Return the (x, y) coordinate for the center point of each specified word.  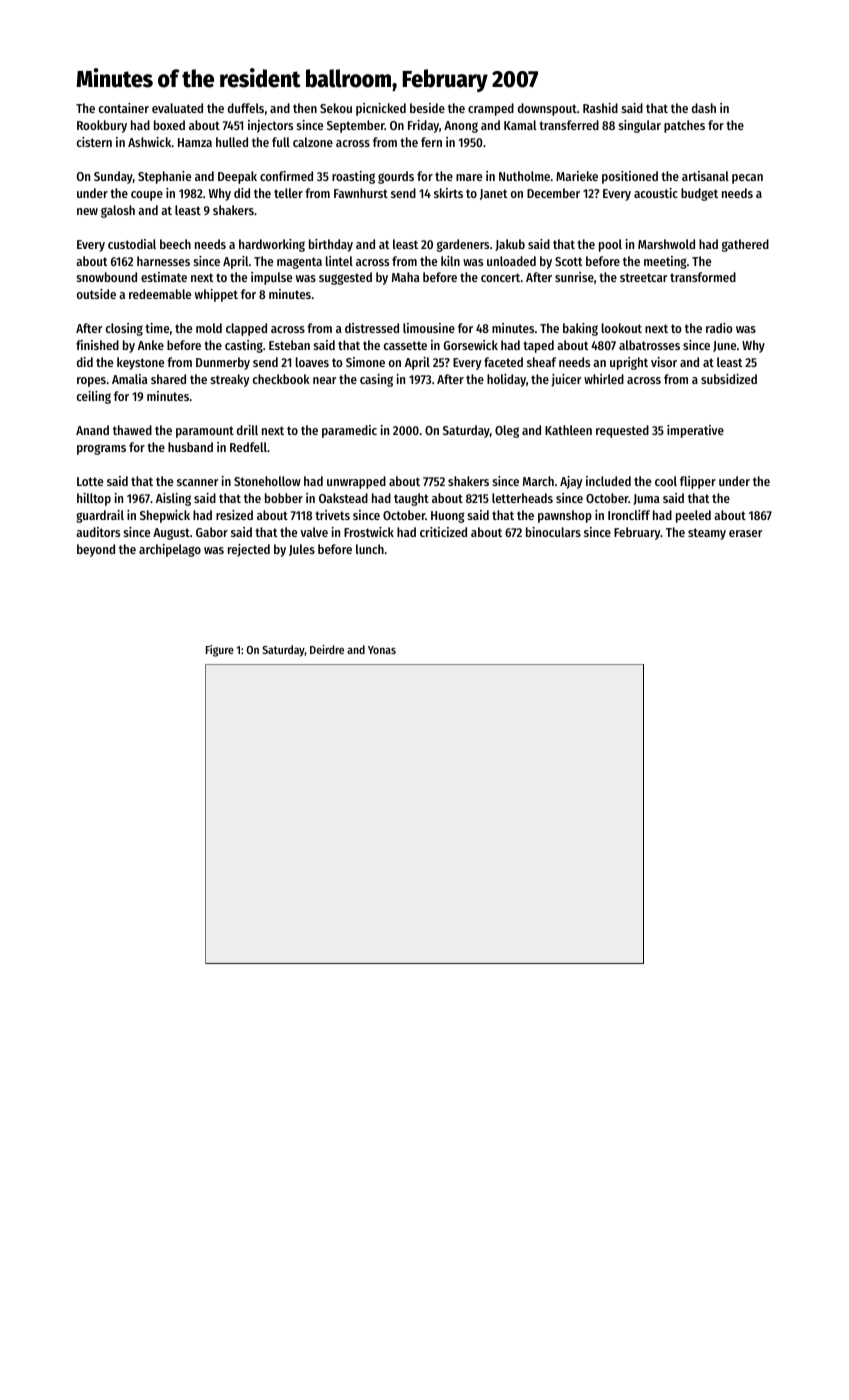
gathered (745, 245)
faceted (503, 362)
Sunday (113, 177)
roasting (353, 177)
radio (719, 328)
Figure (220, 651)
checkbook (281, 379)
